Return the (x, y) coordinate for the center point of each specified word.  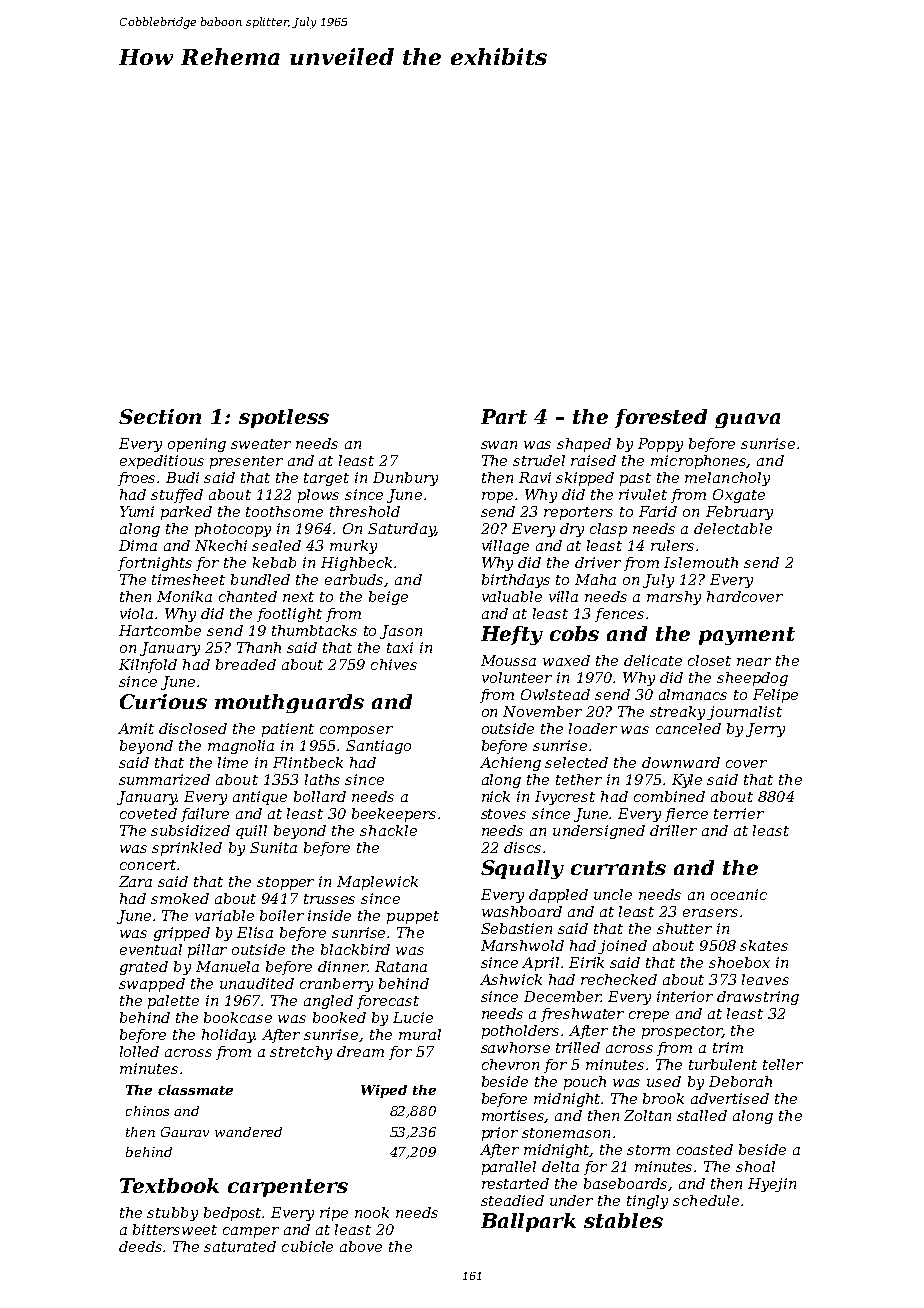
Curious (163, 701)
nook (372, 1212)
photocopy (233, 530)
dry (572, 530)
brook (663, 1098)
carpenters (288, 1188)
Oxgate (739, 496)
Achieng (510, 764)
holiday (228, 1036)
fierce (686, 815)
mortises (513, 1116)
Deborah (740, 1081)
